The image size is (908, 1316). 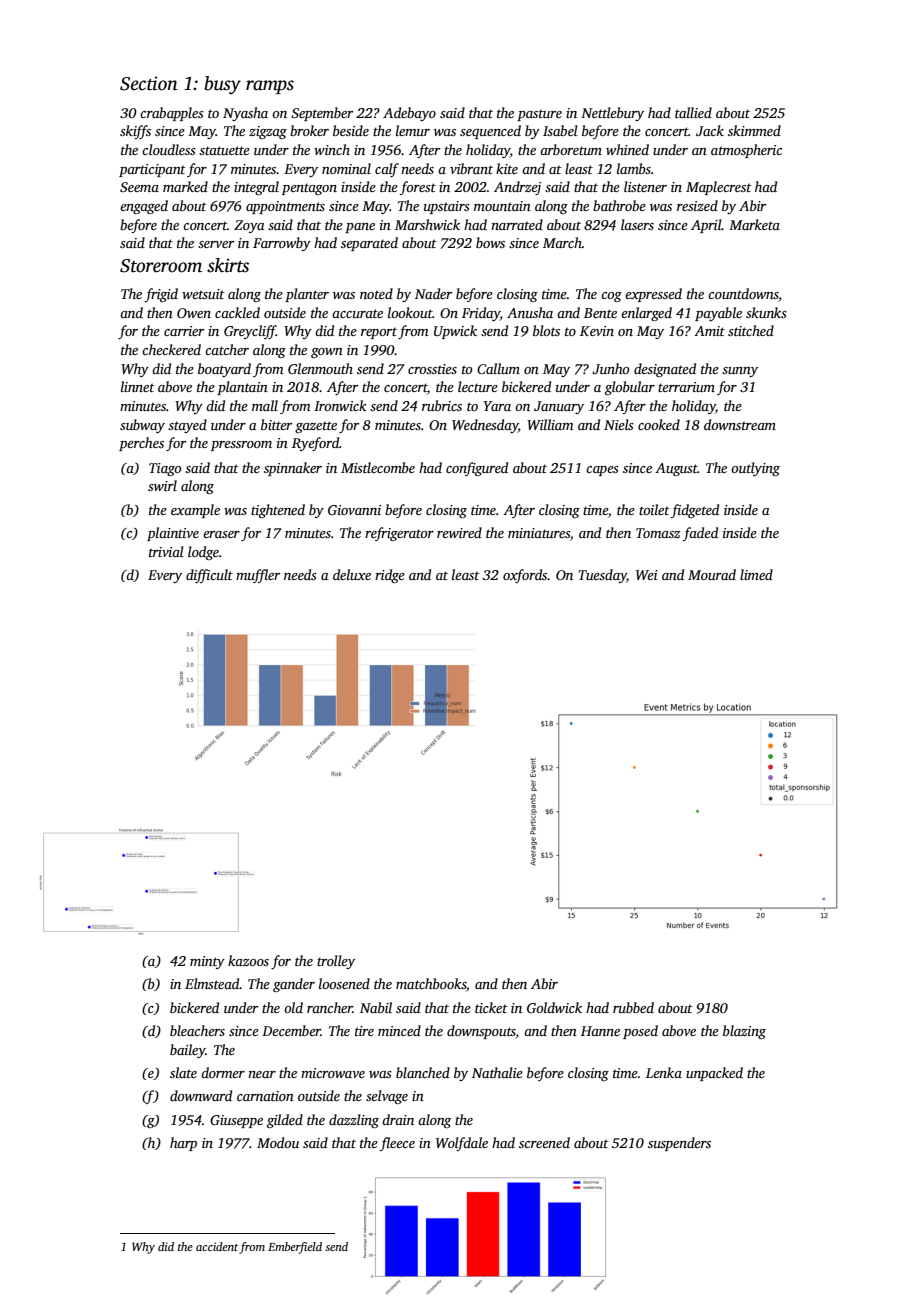 I want to click on Adebayo, so click(x=409, y=114).
